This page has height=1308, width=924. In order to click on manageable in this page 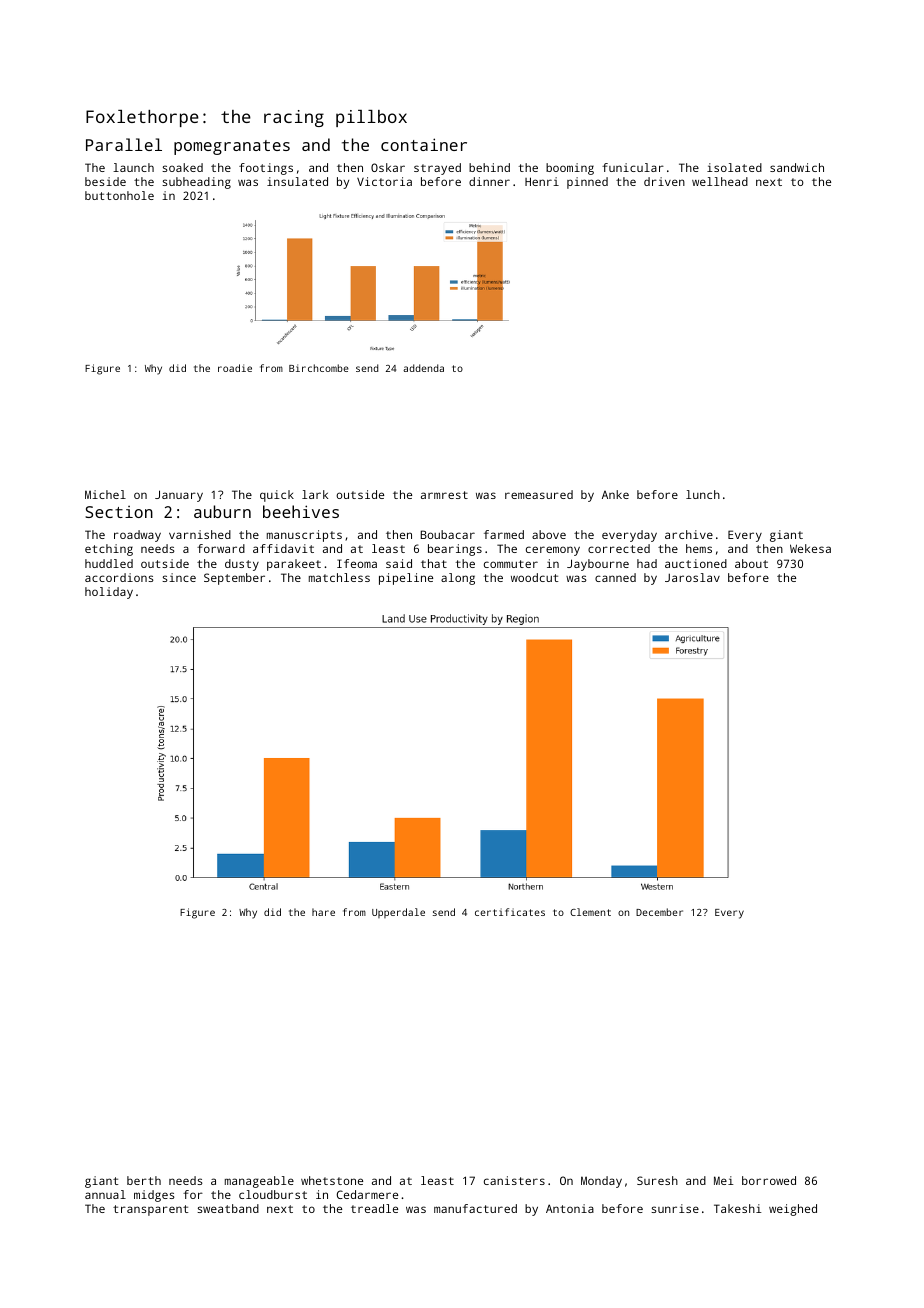, I will do `click(259, 1182)`.
